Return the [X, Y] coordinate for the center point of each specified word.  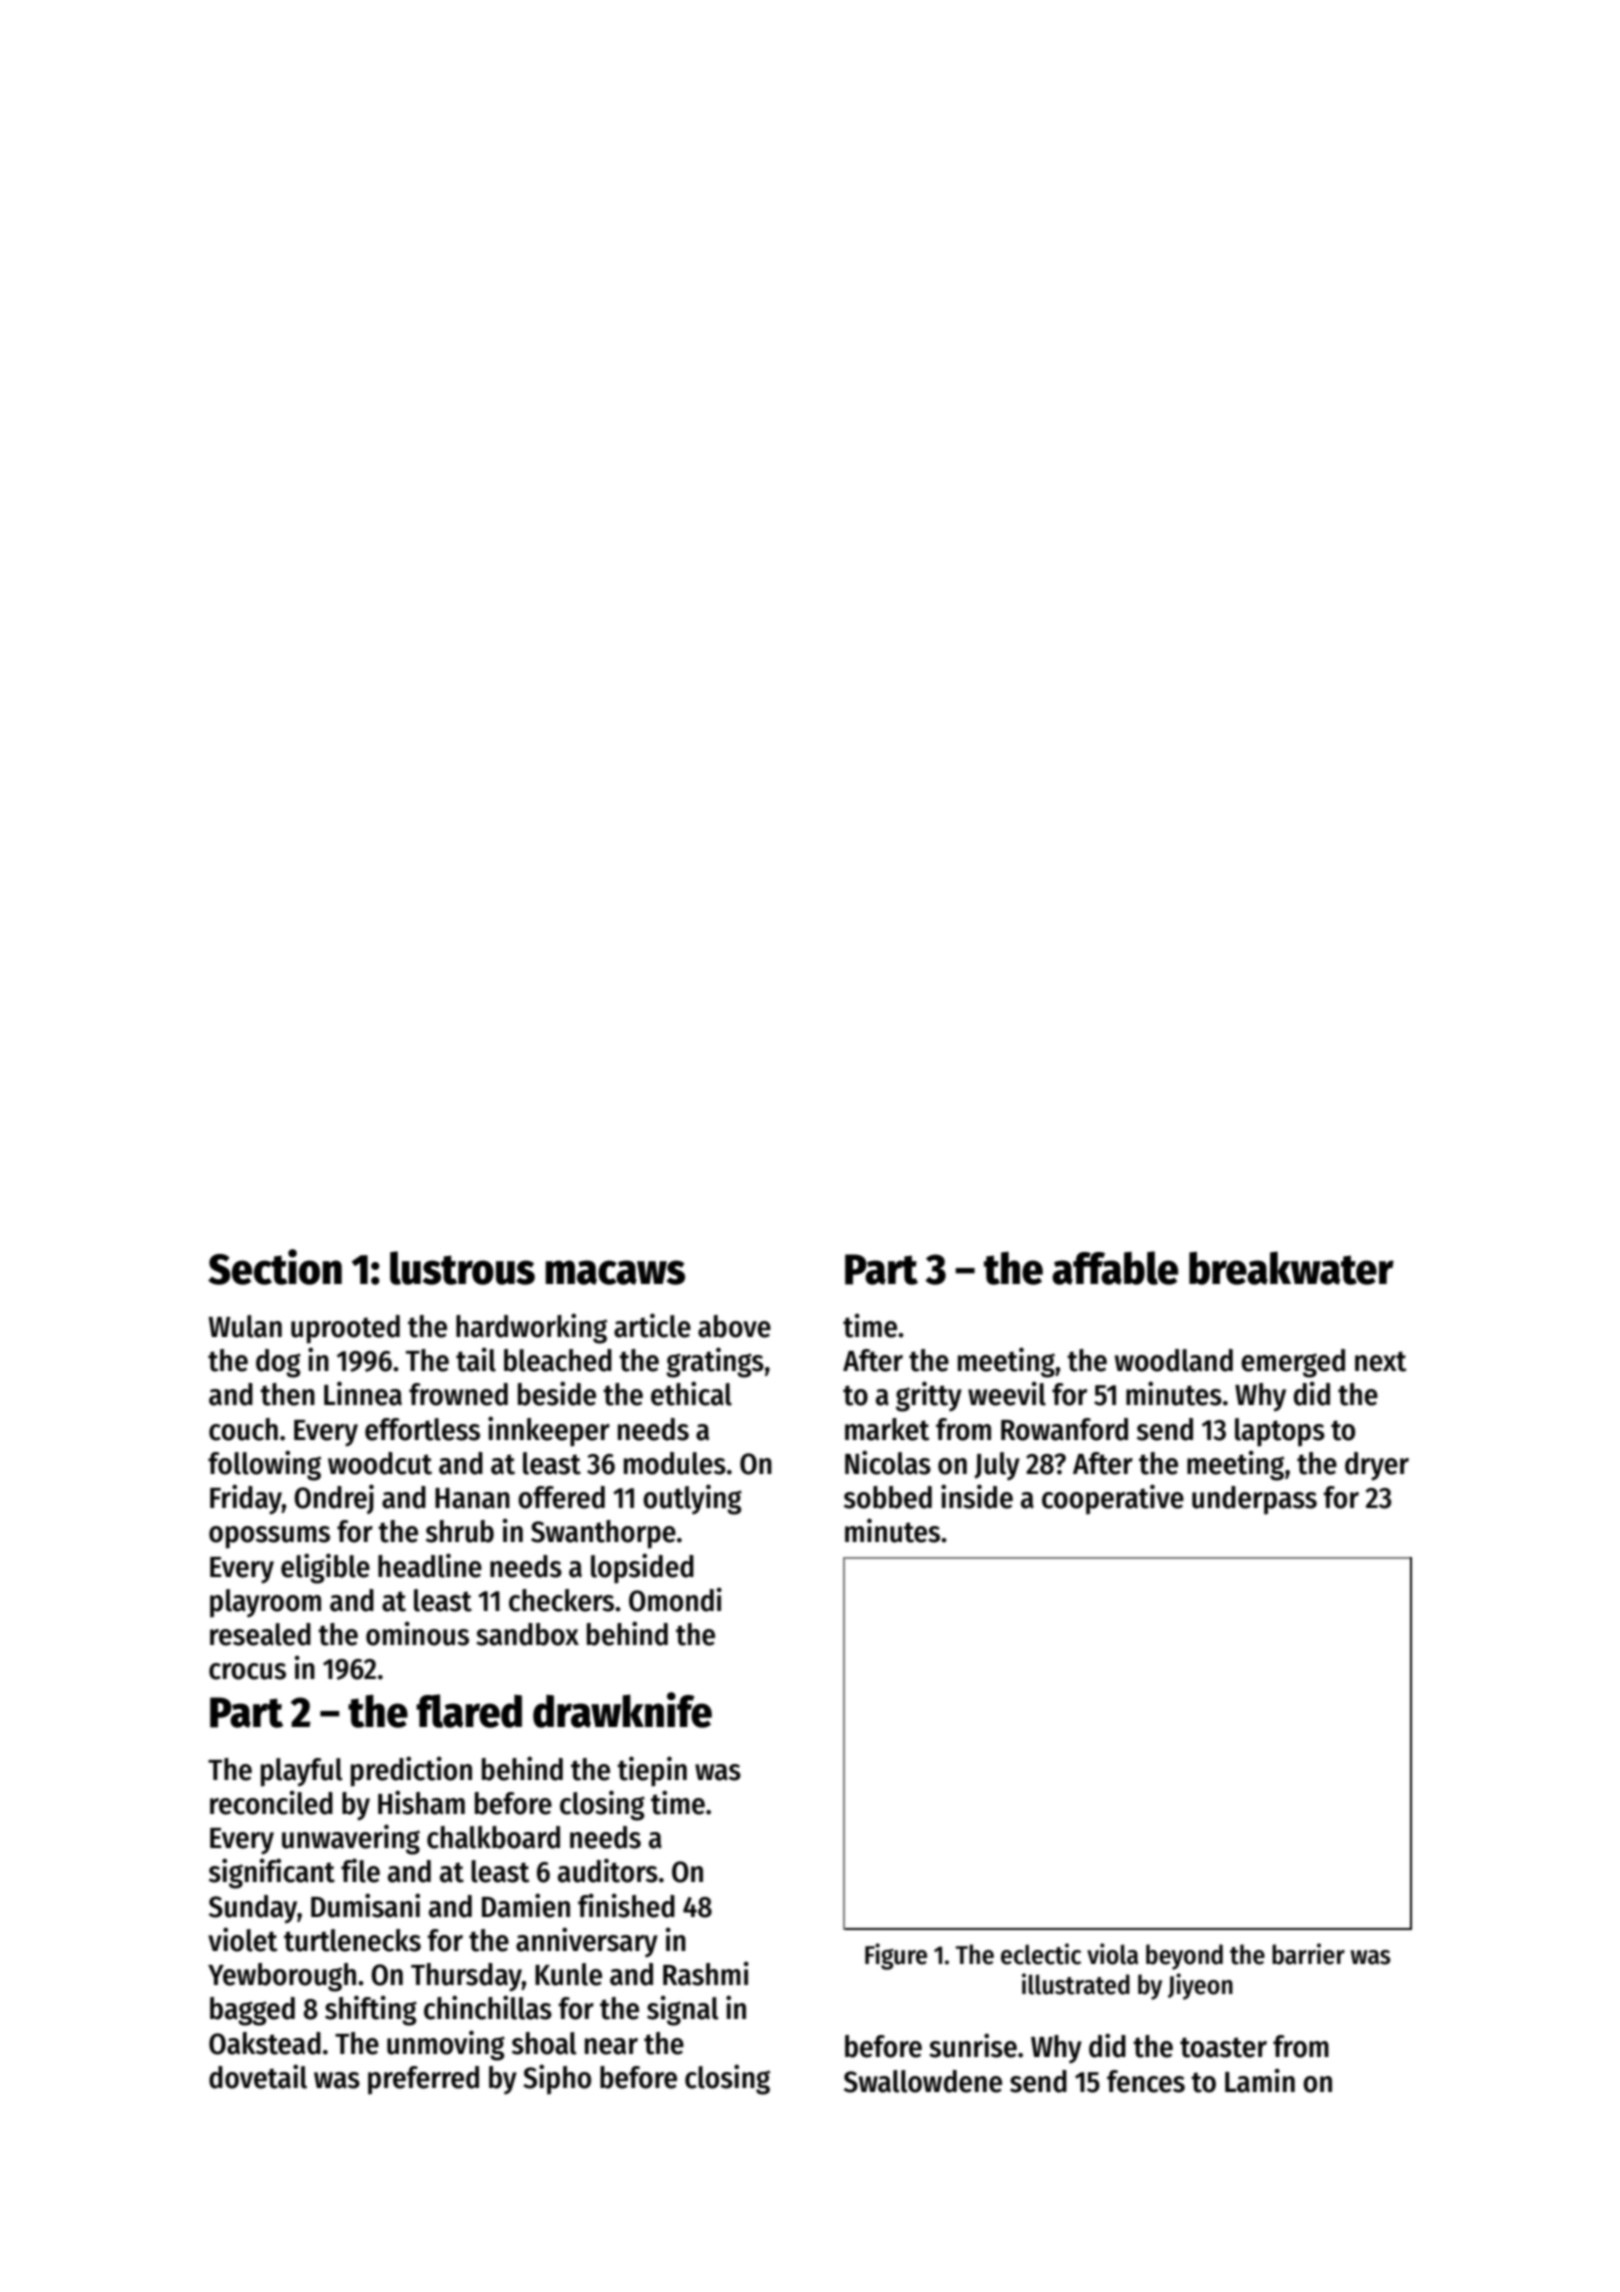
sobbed [888, 1497]
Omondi [675, 1599]
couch [243, 1429]
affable [1115, 1268]
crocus [247, 1671]
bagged [252, 2011]
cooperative [1113, 1499]
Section [275, 1267]
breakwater [1291, 1268]
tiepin [652, 1771]
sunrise [973, 2045]
